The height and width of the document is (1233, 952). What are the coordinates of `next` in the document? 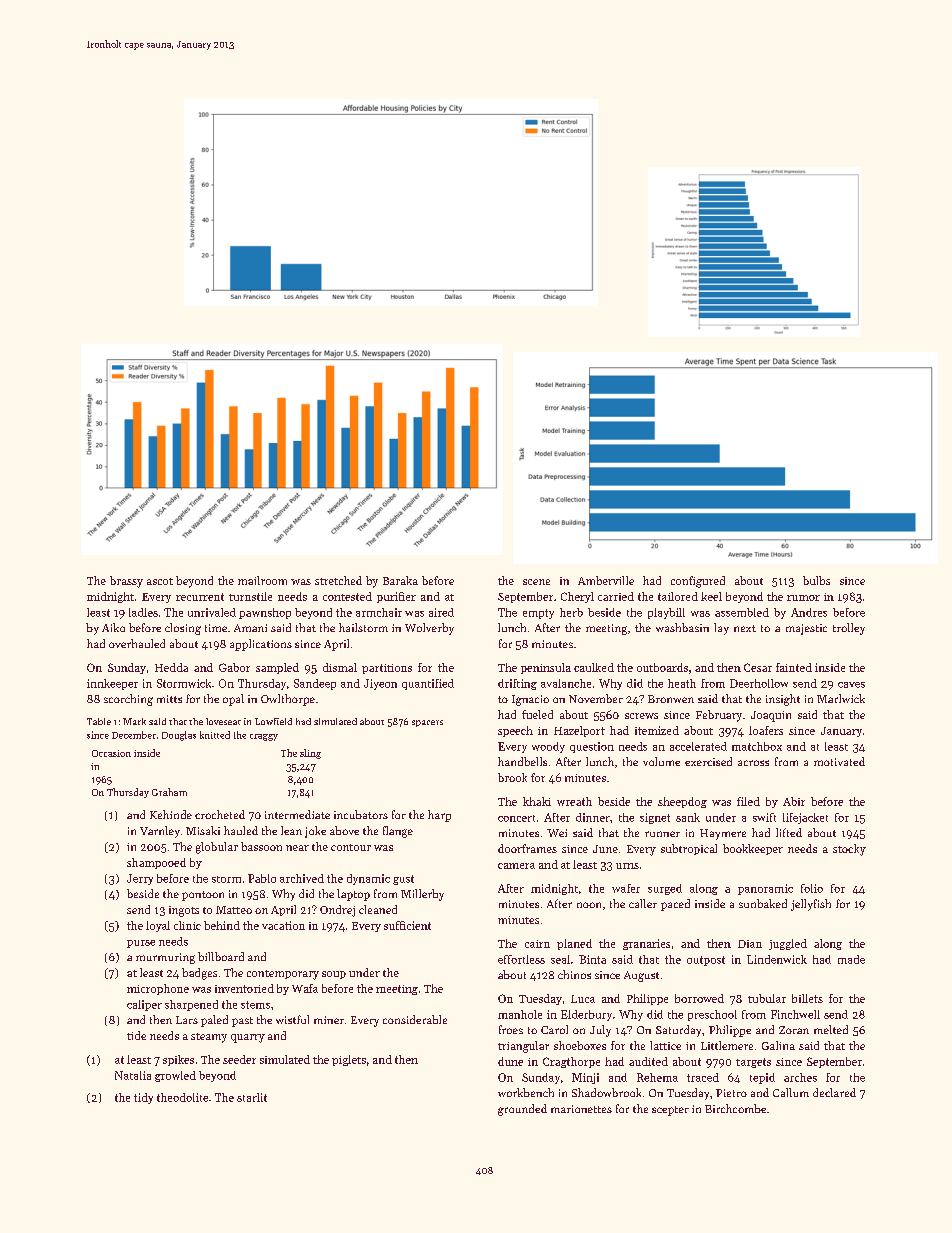 It's located at (745, 628).
